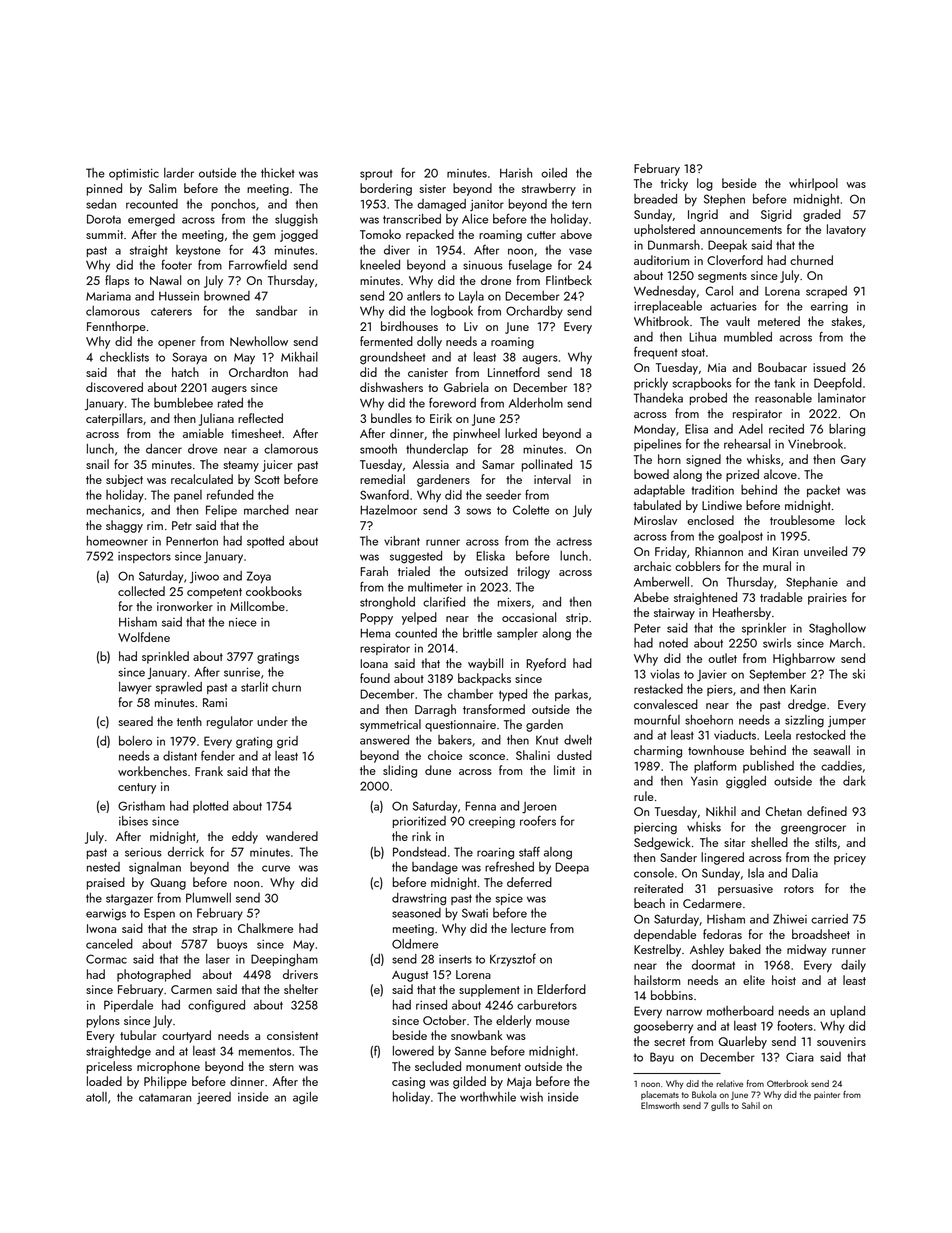  What do you see at coordinates (513, 960) in the screenshot?
I see `Krzysztof` at bounding box center [513, 960].
